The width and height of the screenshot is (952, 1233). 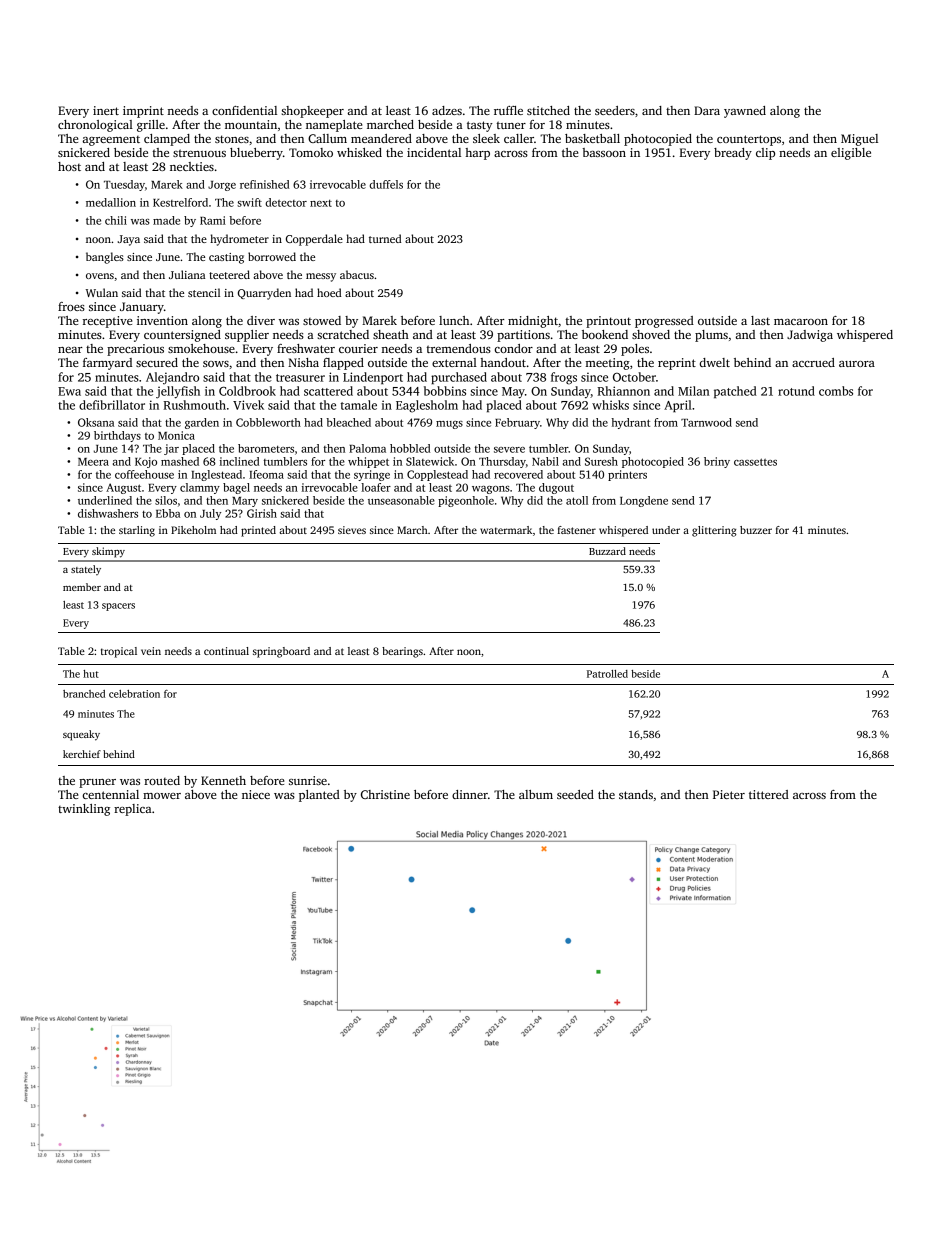 I want to click on defibrillator, so click(x=112, y=405).
